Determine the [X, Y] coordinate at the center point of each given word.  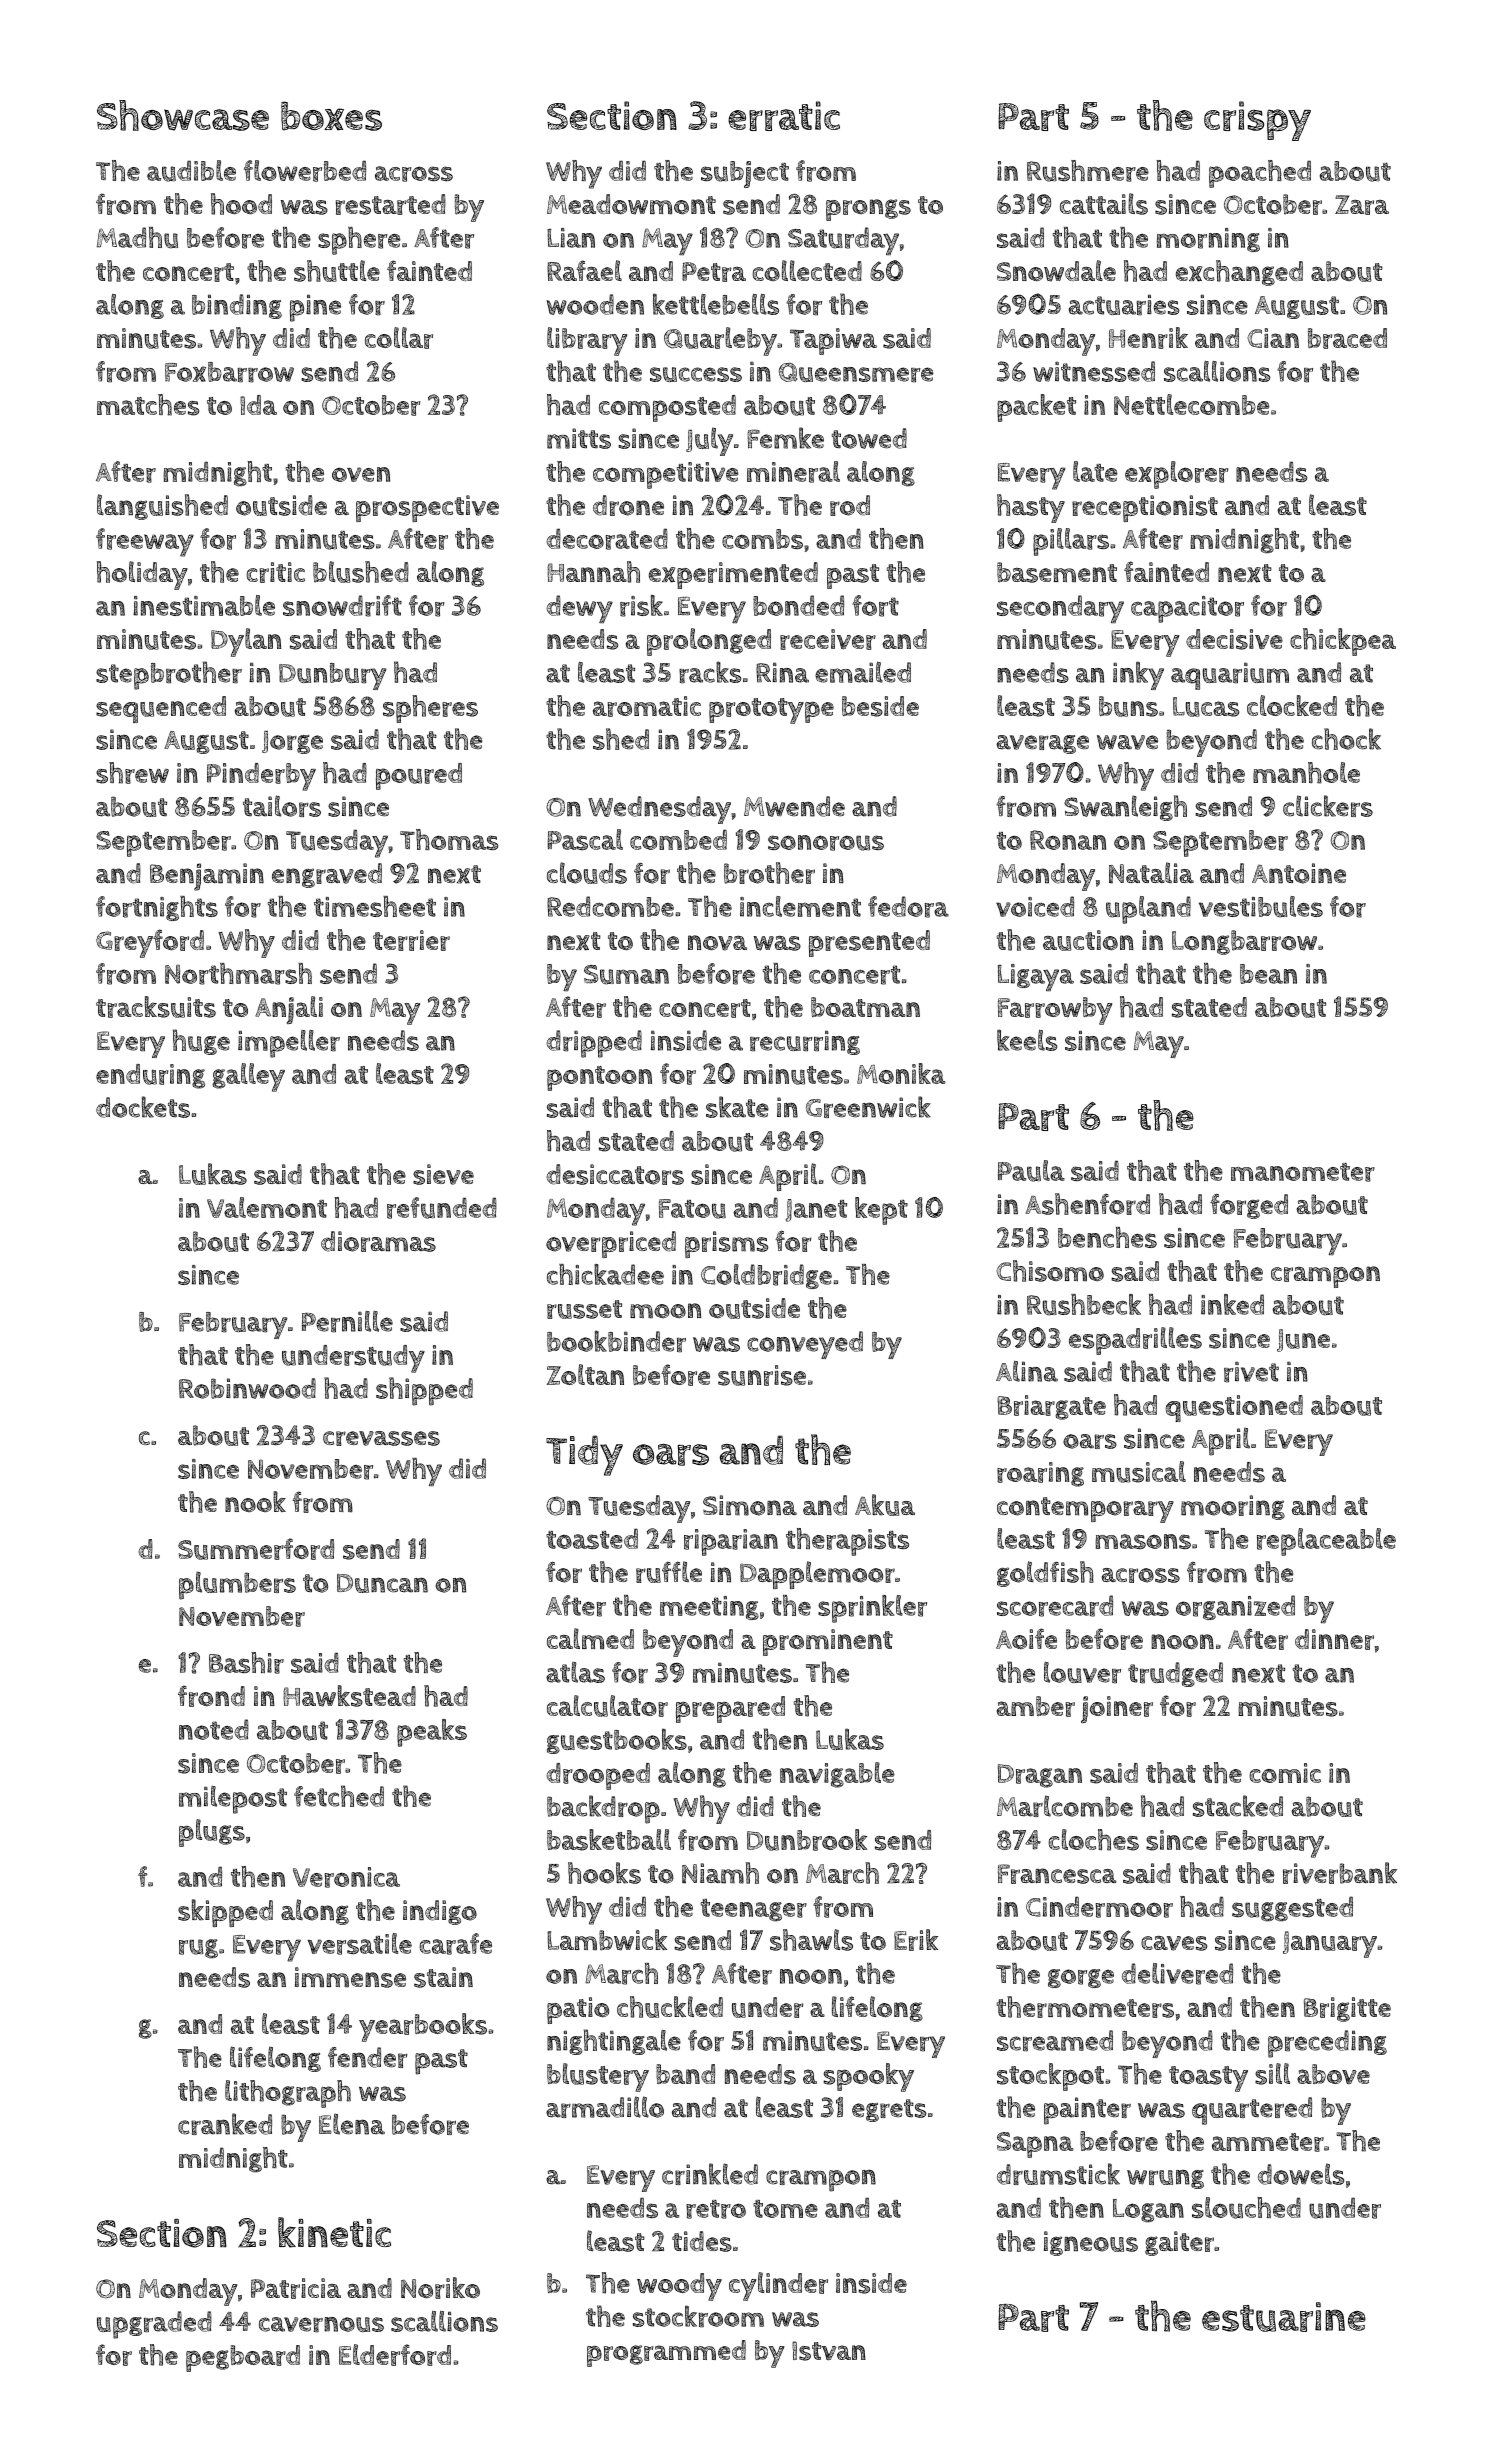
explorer [1176, 475]
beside [880, 706]
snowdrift [342, 606]
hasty [1031, 508]
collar [399, 338]
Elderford [395, 2355]
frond [211, 1696]
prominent [828, 1642]
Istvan [829, 2351]
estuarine [1284, 2317]
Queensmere [856, 373]
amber [1035, 1706]
